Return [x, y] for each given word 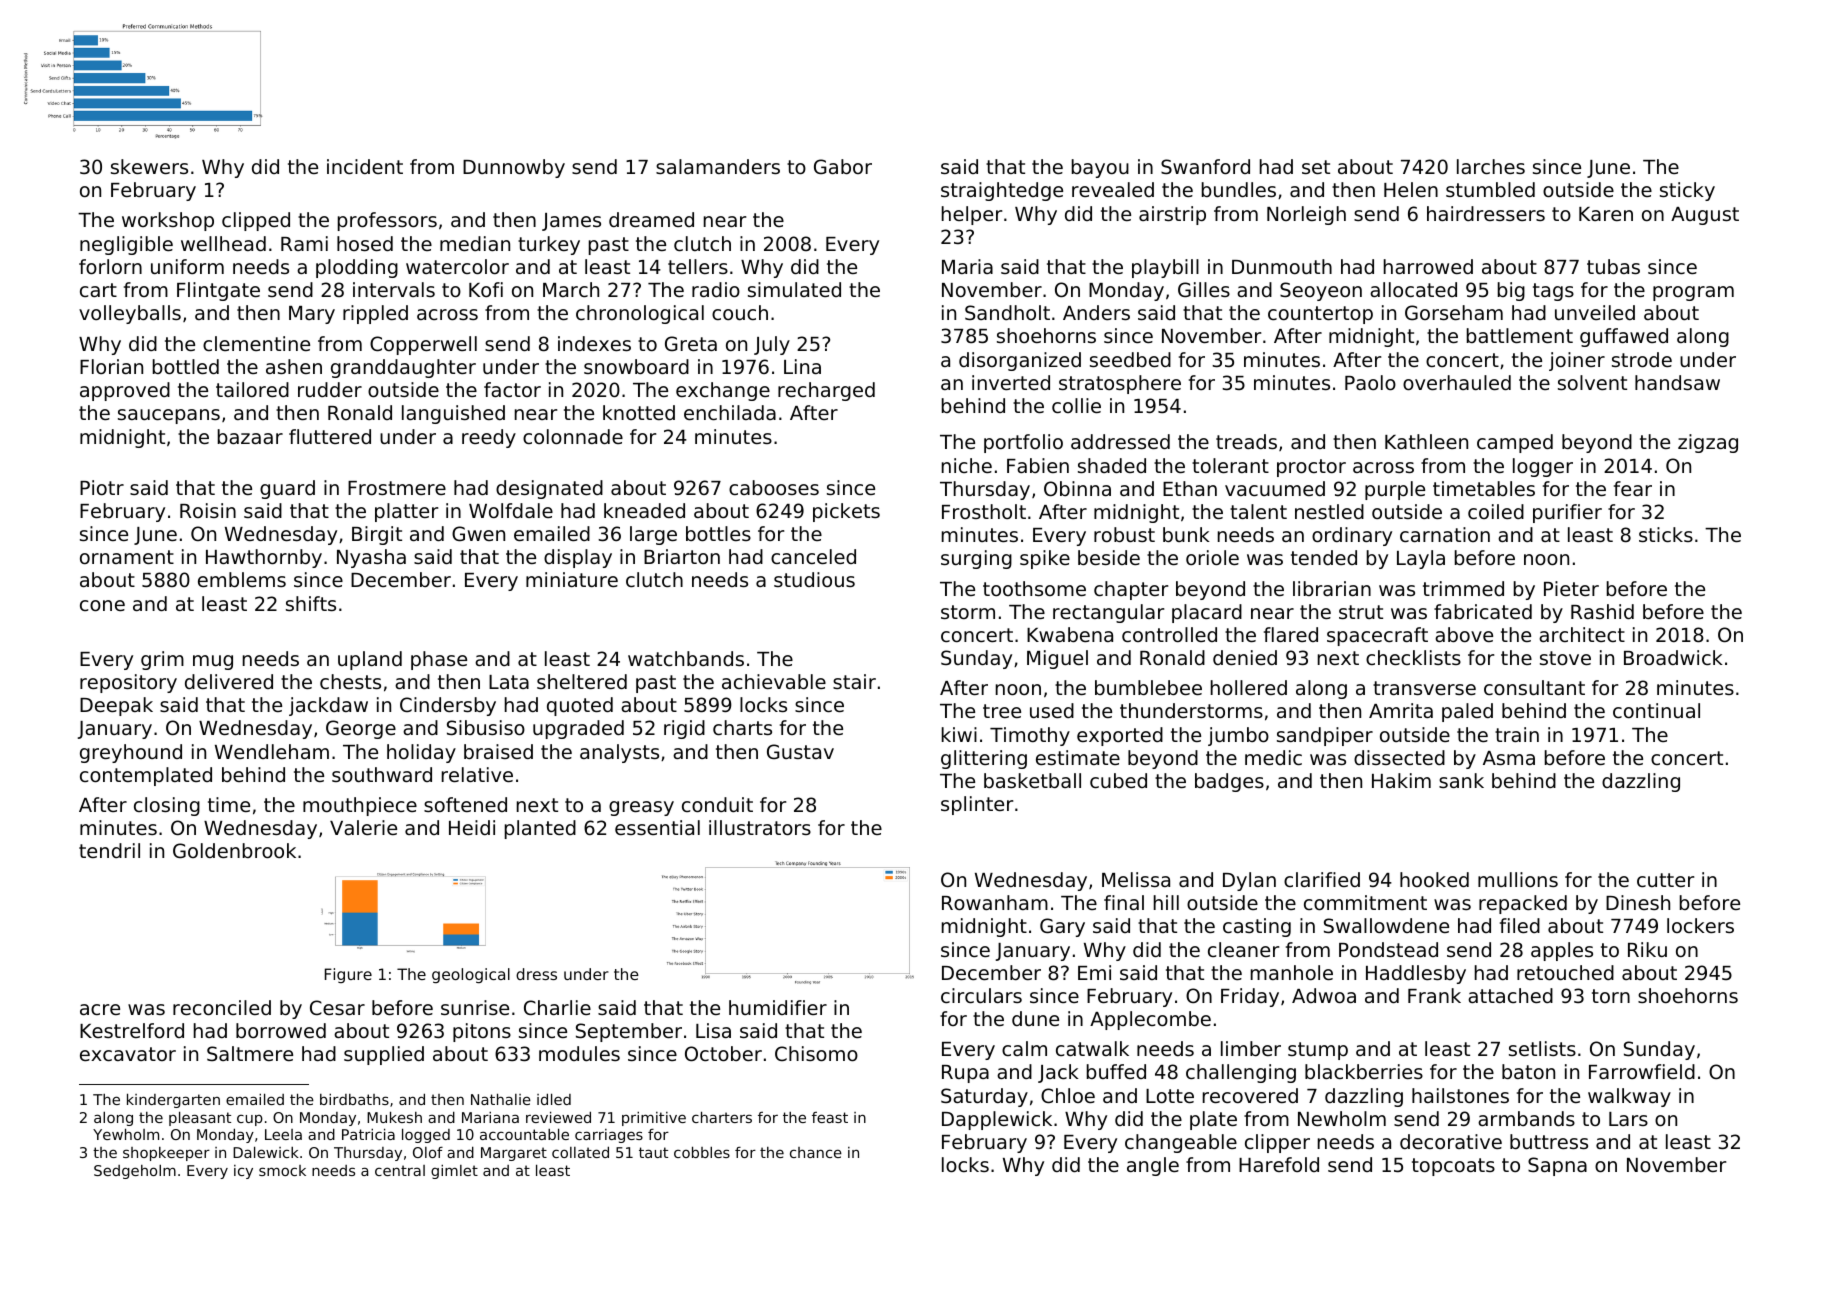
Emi [1094, 972]
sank [1461, 780]
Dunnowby [514, 168]
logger [1543, 467]
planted [540, 829]
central [400, 1170]
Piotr [102, 487]
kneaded [644, 510]
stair [854, 681]
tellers [698, 266]
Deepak [116, 706]
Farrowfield [1642, 1071]
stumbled [1490, 189]
